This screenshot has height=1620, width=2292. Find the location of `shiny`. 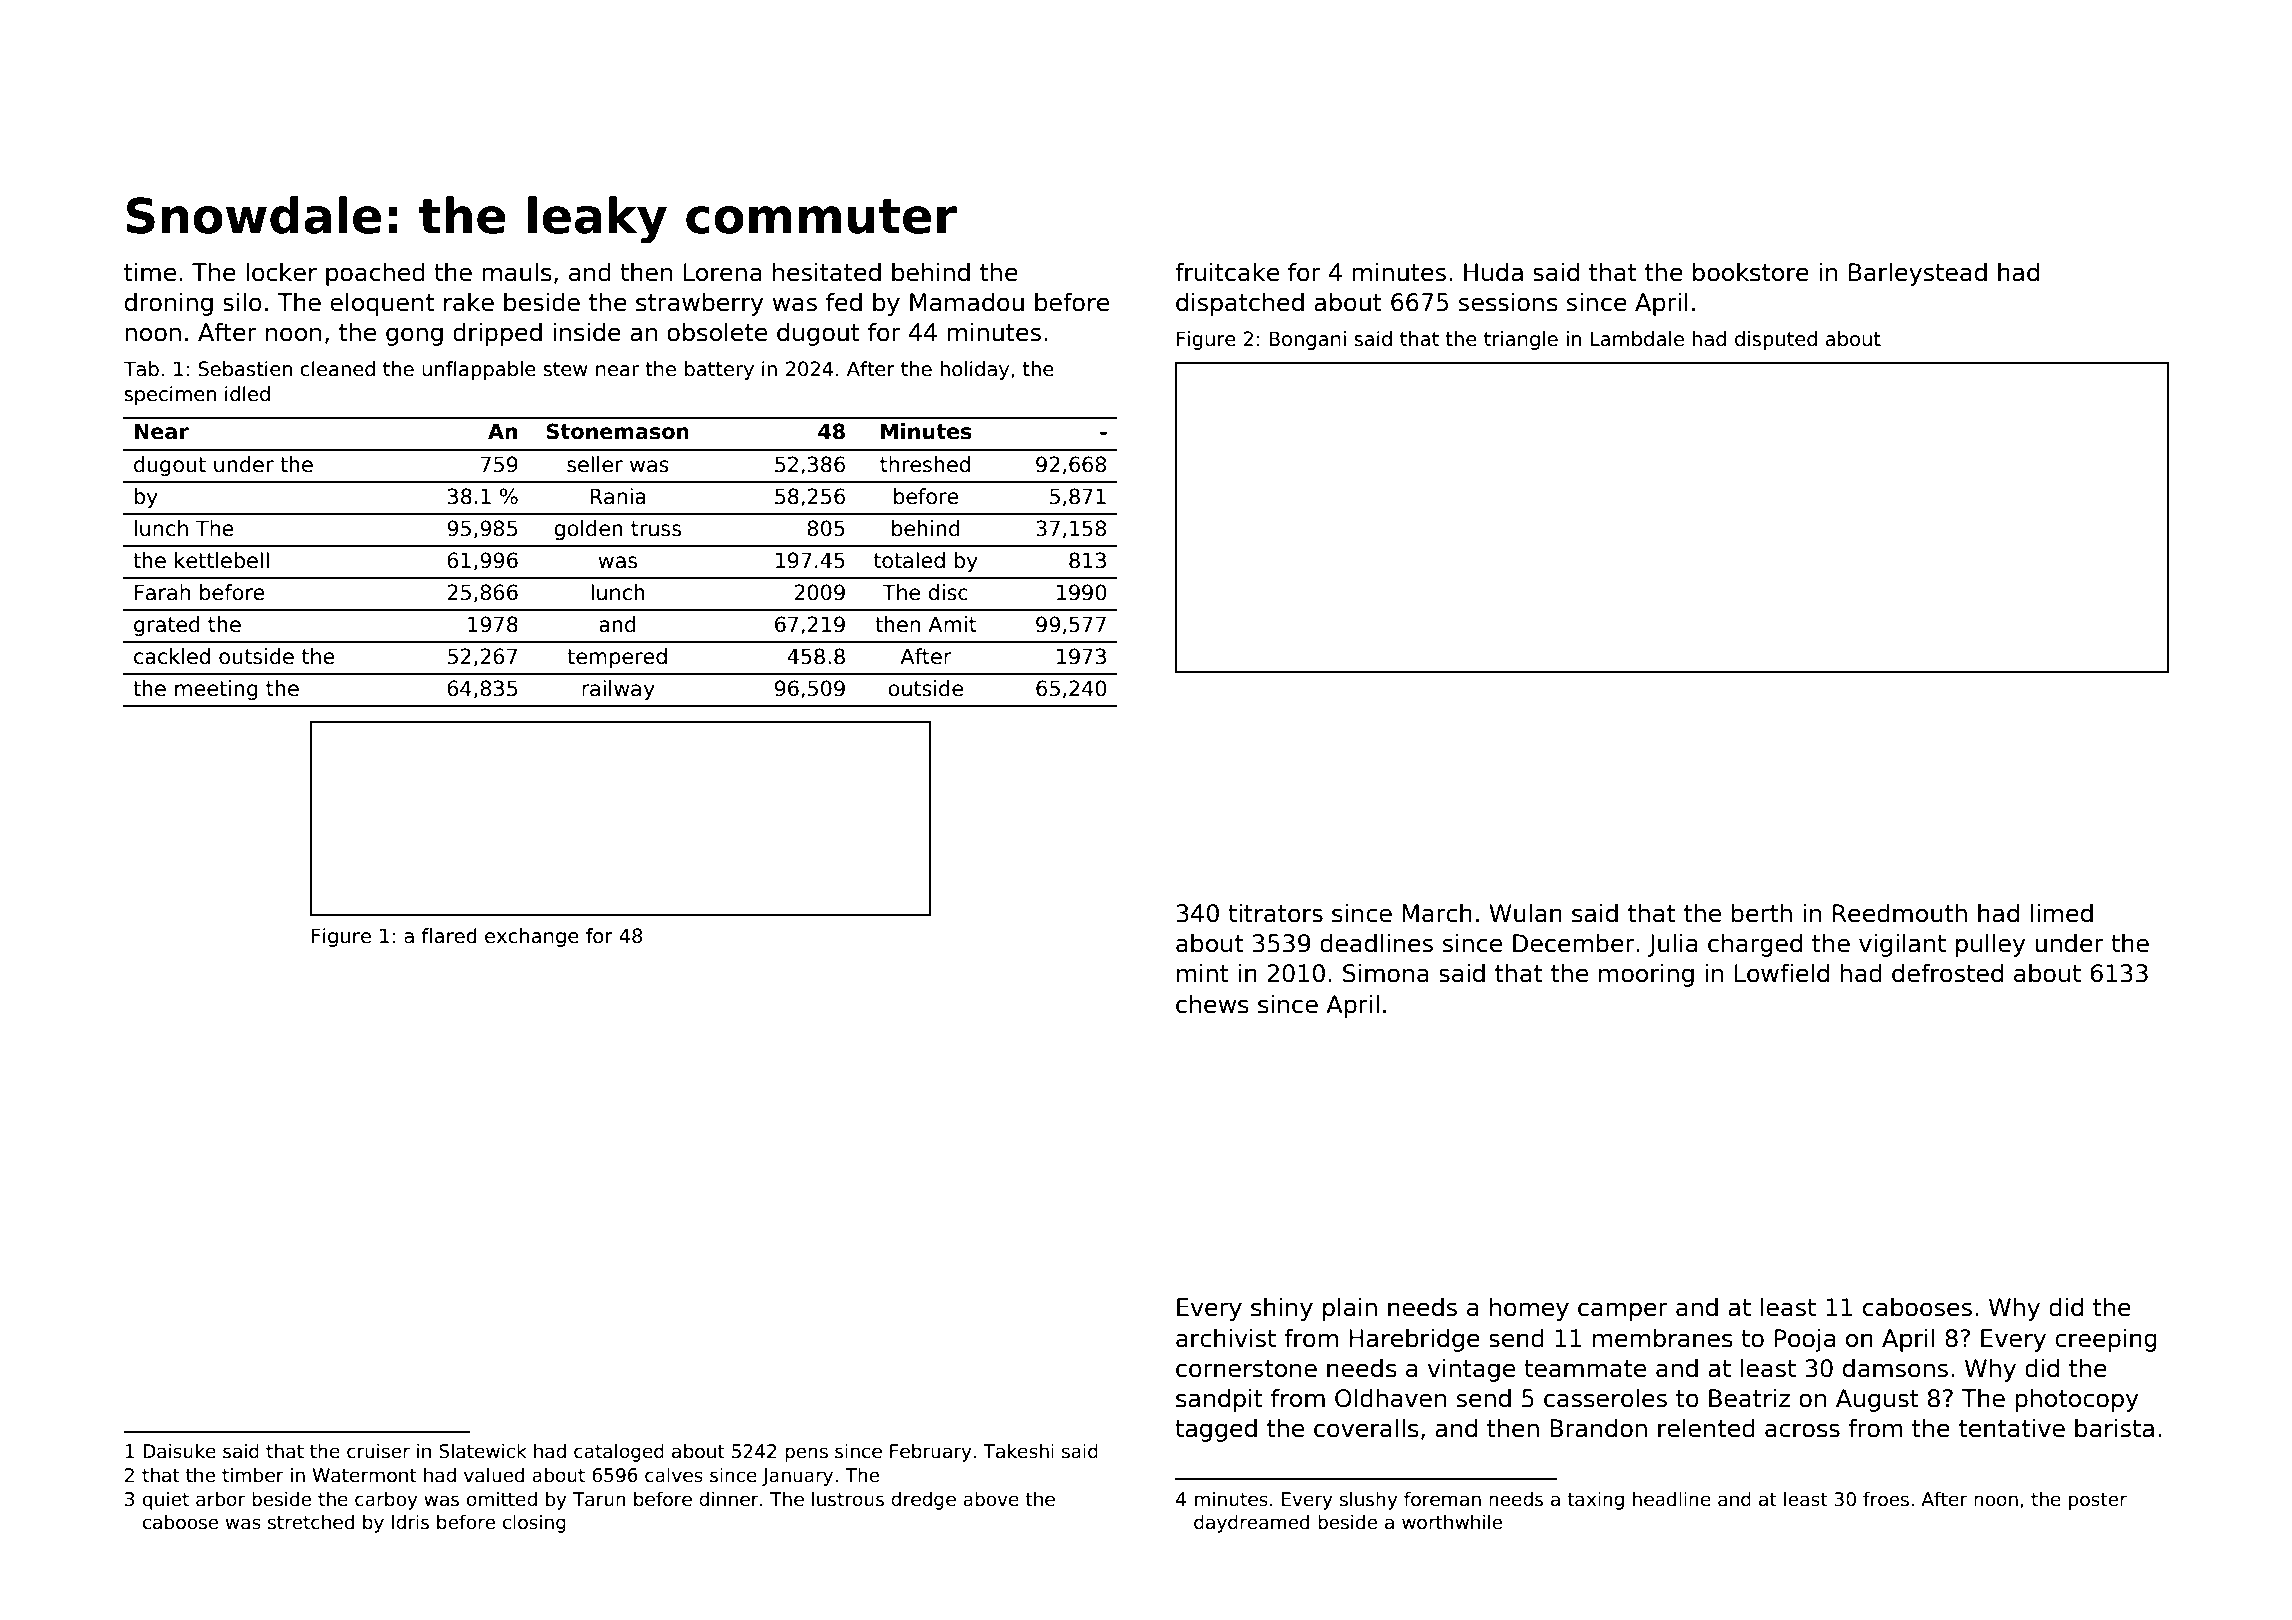

shiny is located at coordinates (1282, 1309).
